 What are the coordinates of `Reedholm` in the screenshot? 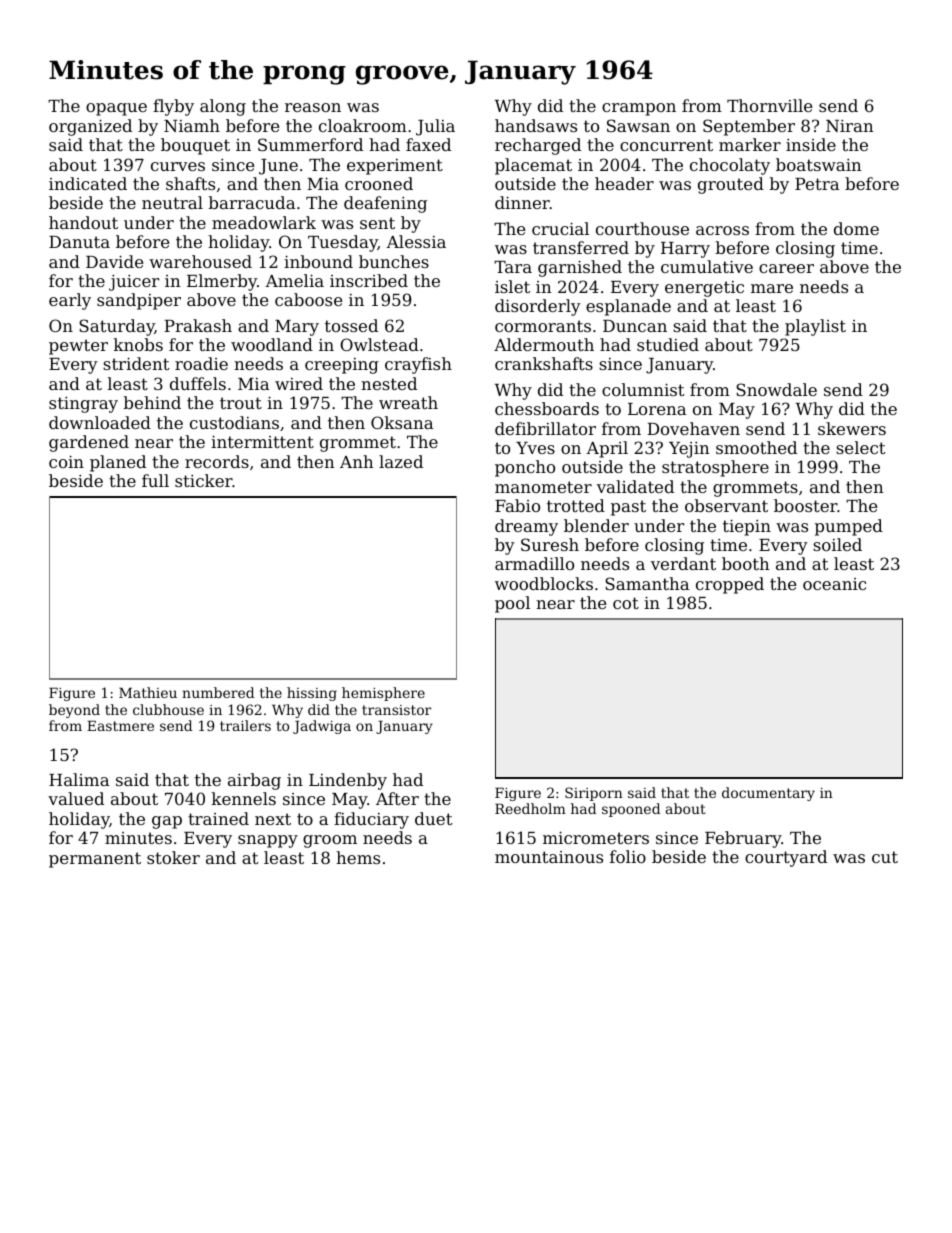 It's located at (530, 808).
